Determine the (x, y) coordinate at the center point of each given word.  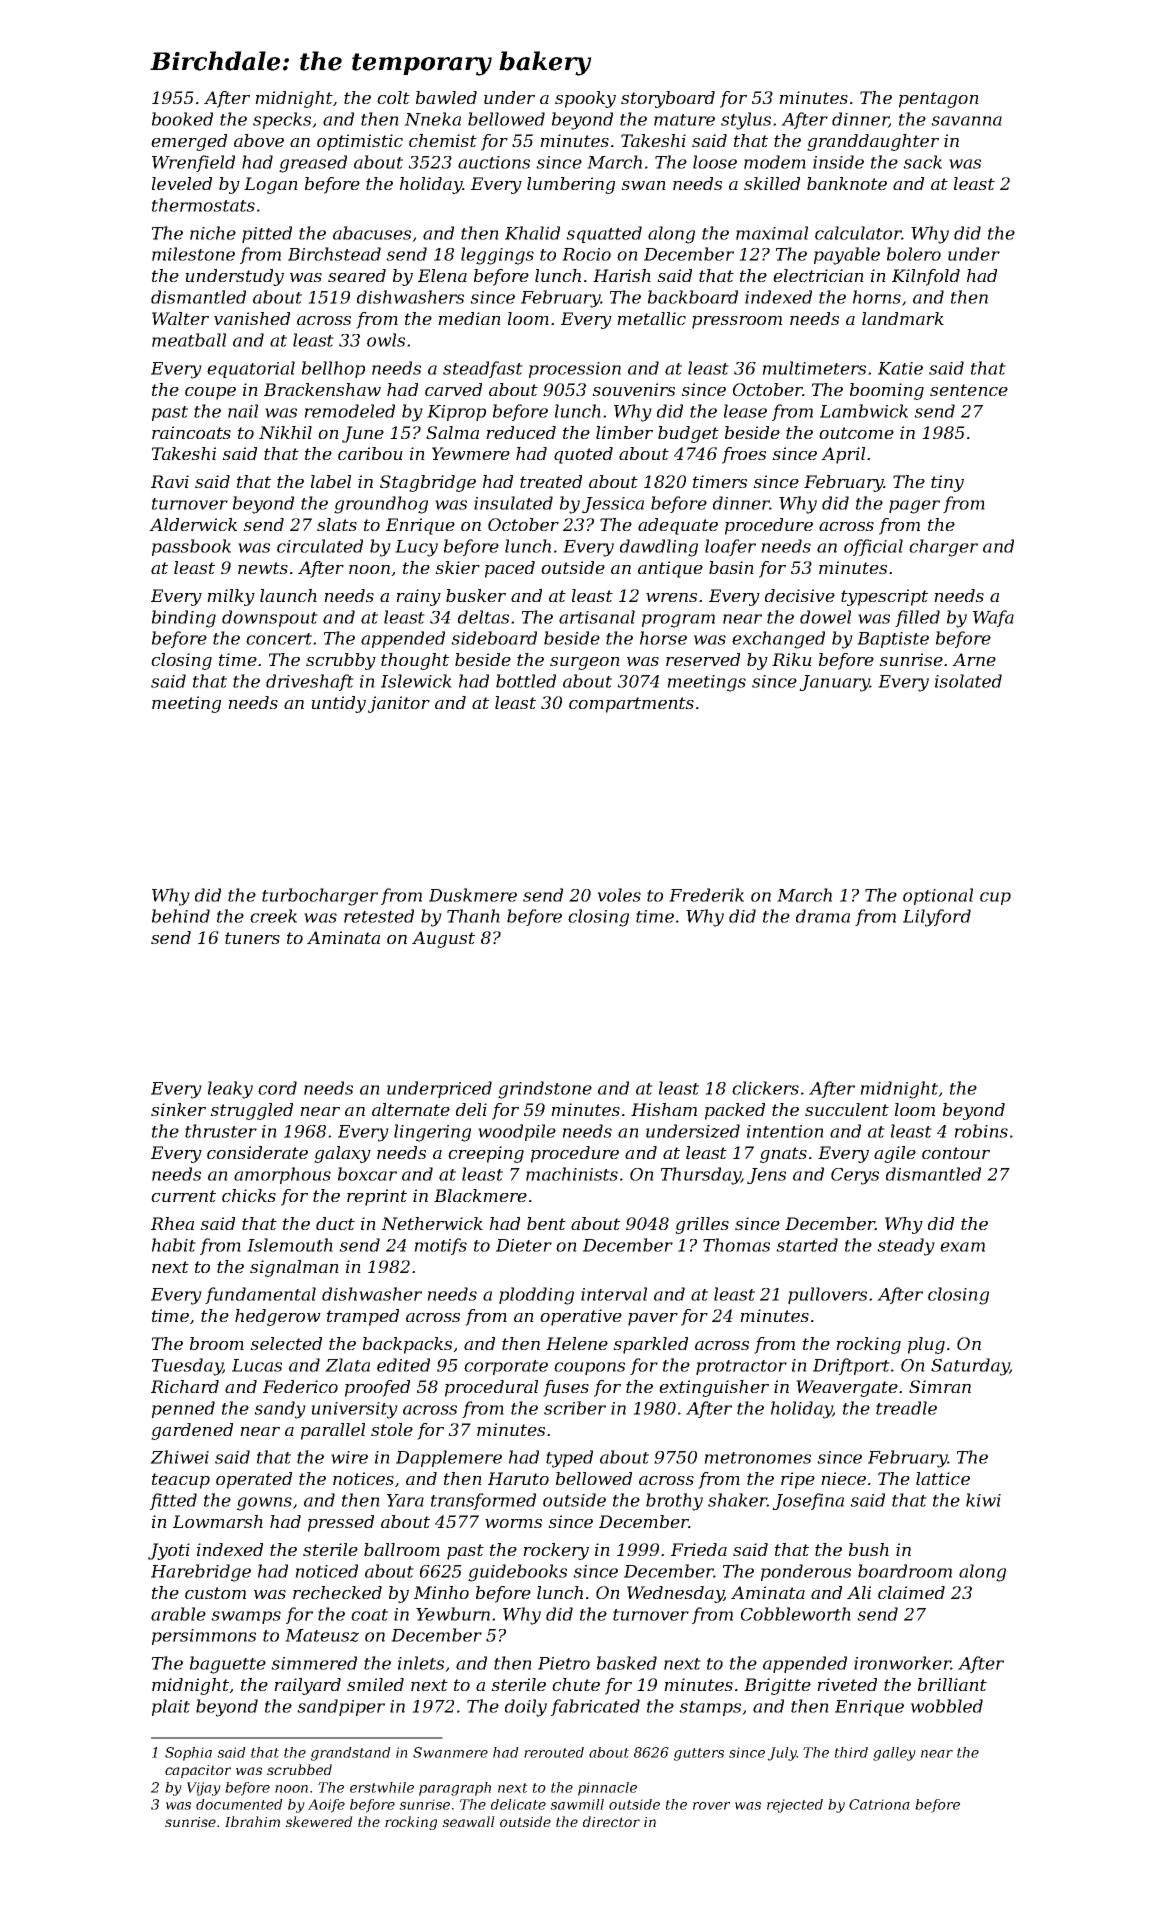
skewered (319, 1821)
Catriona (879, 1804)
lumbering (571, 185)
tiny (947, 483)
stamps (710, 1708)
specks (282, 120)
